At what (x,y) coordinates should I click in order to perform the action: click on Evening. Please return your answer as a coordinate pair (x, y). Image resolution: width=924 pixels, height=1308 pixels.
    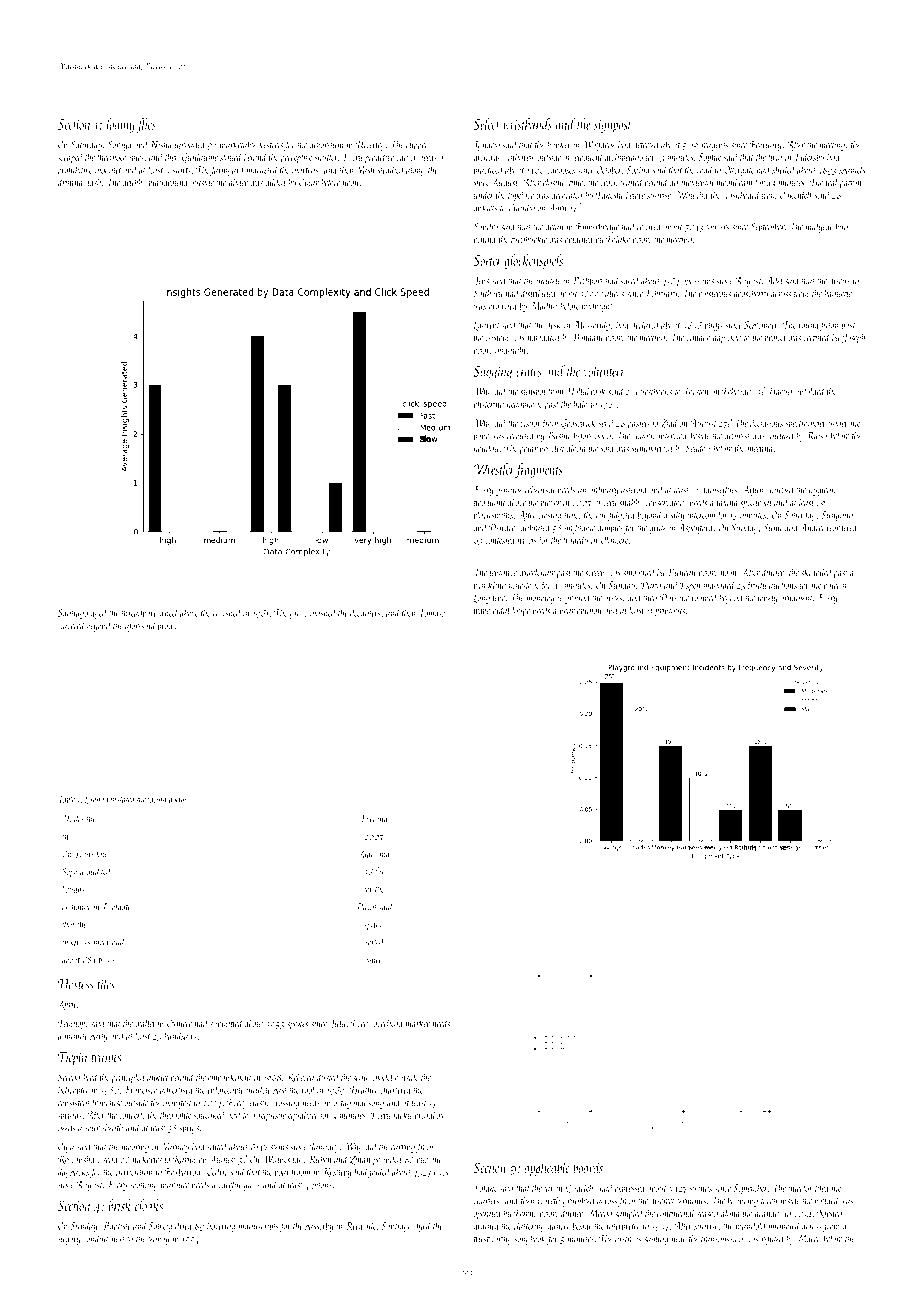
    Looking at the image, I should click on (374, 820).
